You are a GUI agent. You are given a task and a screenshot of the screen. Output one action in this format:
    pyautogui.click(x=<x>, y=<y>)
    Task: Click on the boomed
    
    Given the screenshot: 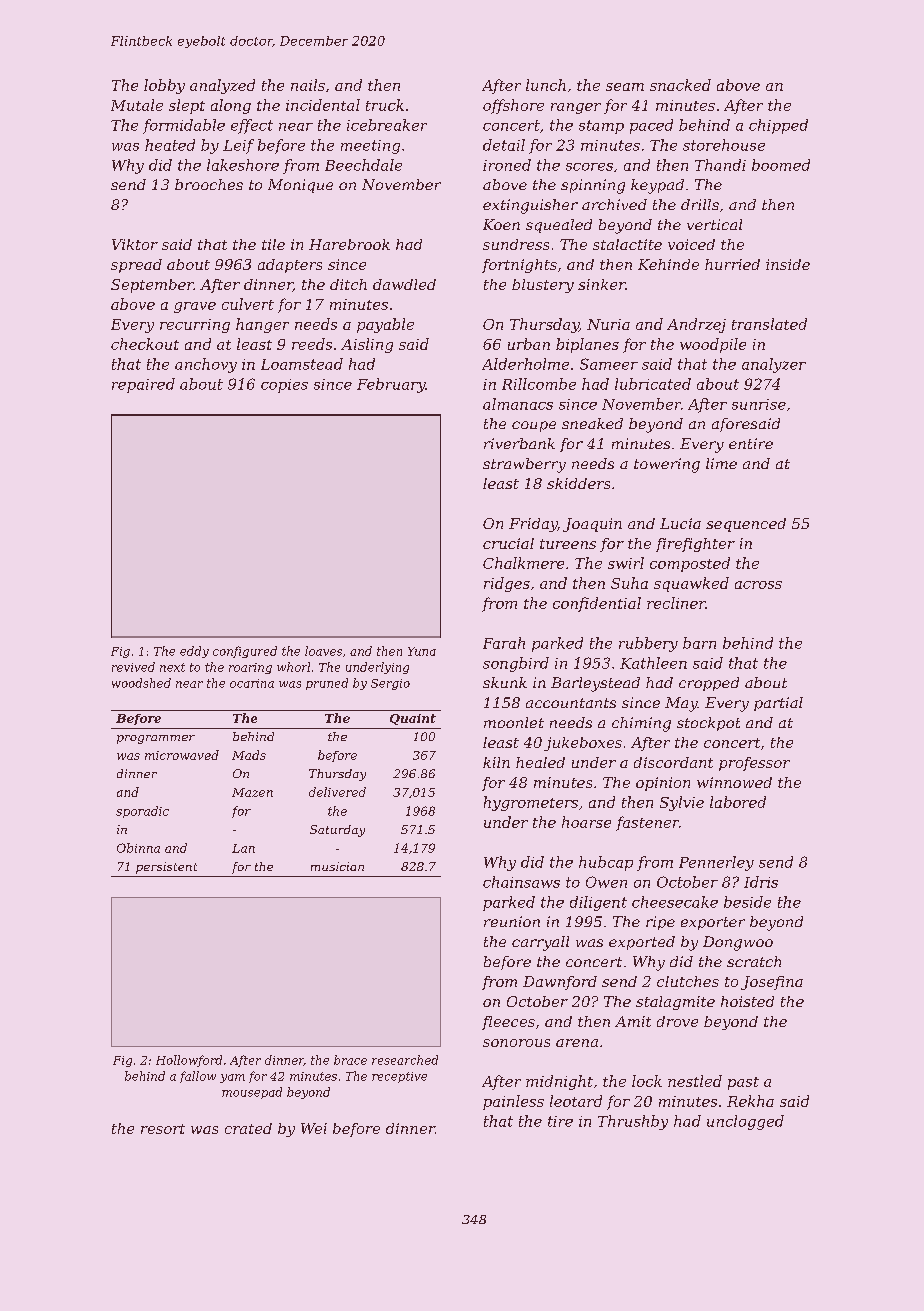 What is the action you would take?
    pyautogui.click(x=781, y=165)
